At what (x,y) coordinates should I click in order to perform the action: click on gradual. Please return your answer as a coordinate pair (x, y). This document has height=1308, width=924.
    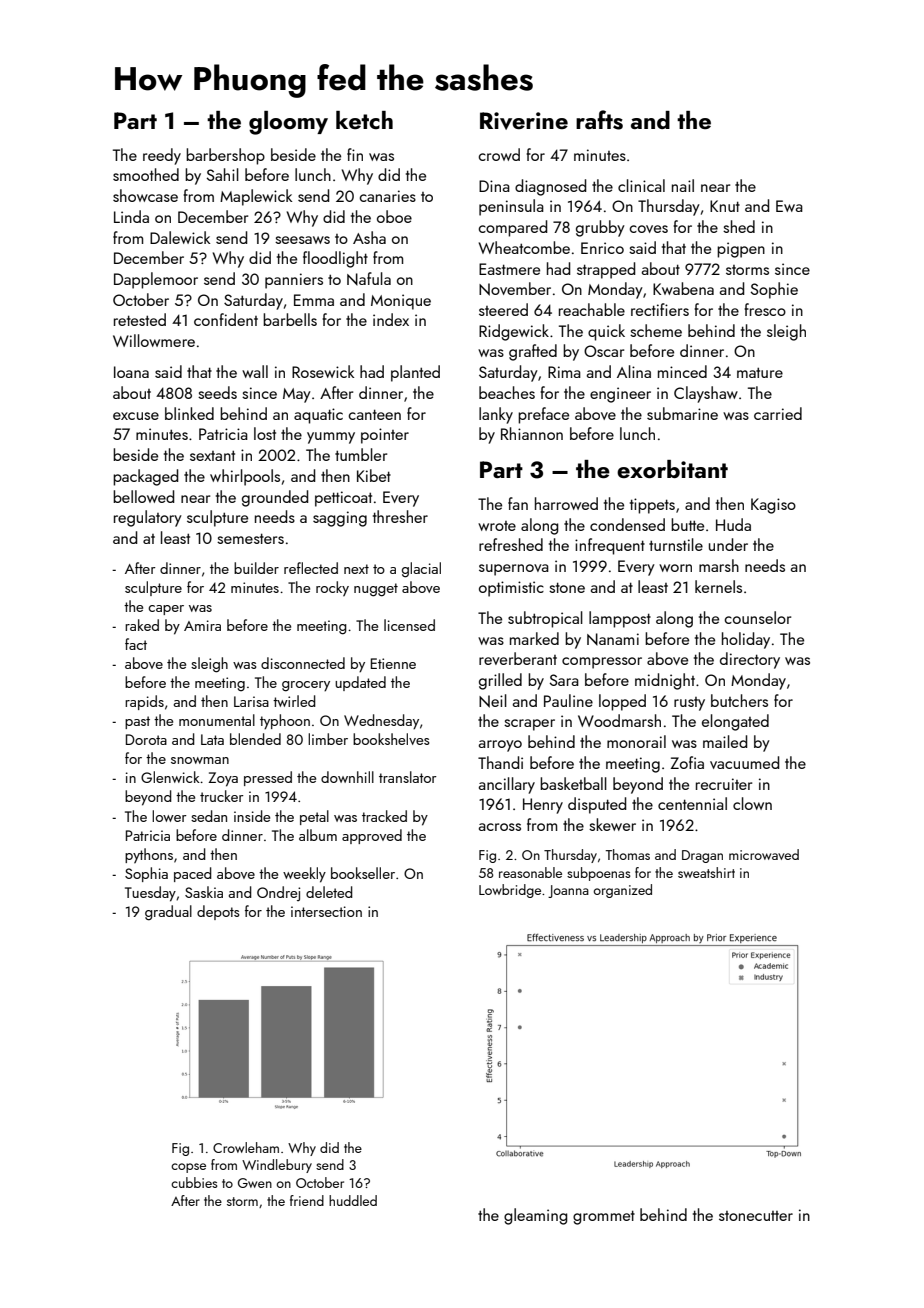
    Looking at the image, I should click on (168, 913).
